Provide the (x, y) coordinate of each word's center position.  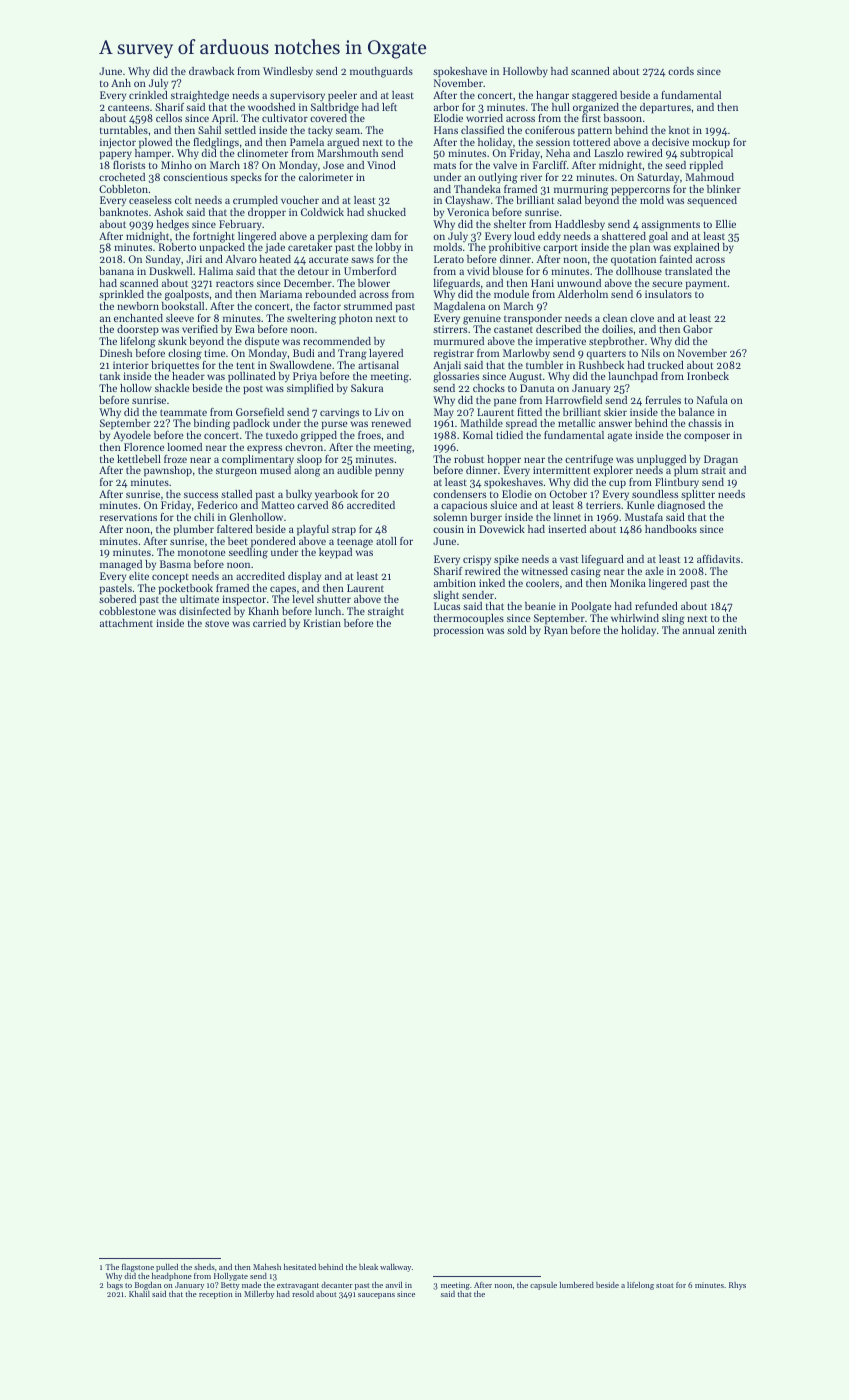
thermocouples (469, 619)
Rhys (737, 1286)
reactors (235, 283)
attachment (126, 623)
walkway (395, 1268)
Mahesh (267, 1267)
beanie (540, 606)
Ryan (556, 631)
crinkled (148, 95)
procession (459, 631)
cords (681, 71)
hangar (552, 96)
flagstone (138, 1268)
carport (560, 248)
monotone (202, 552)
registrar (454, 354)
